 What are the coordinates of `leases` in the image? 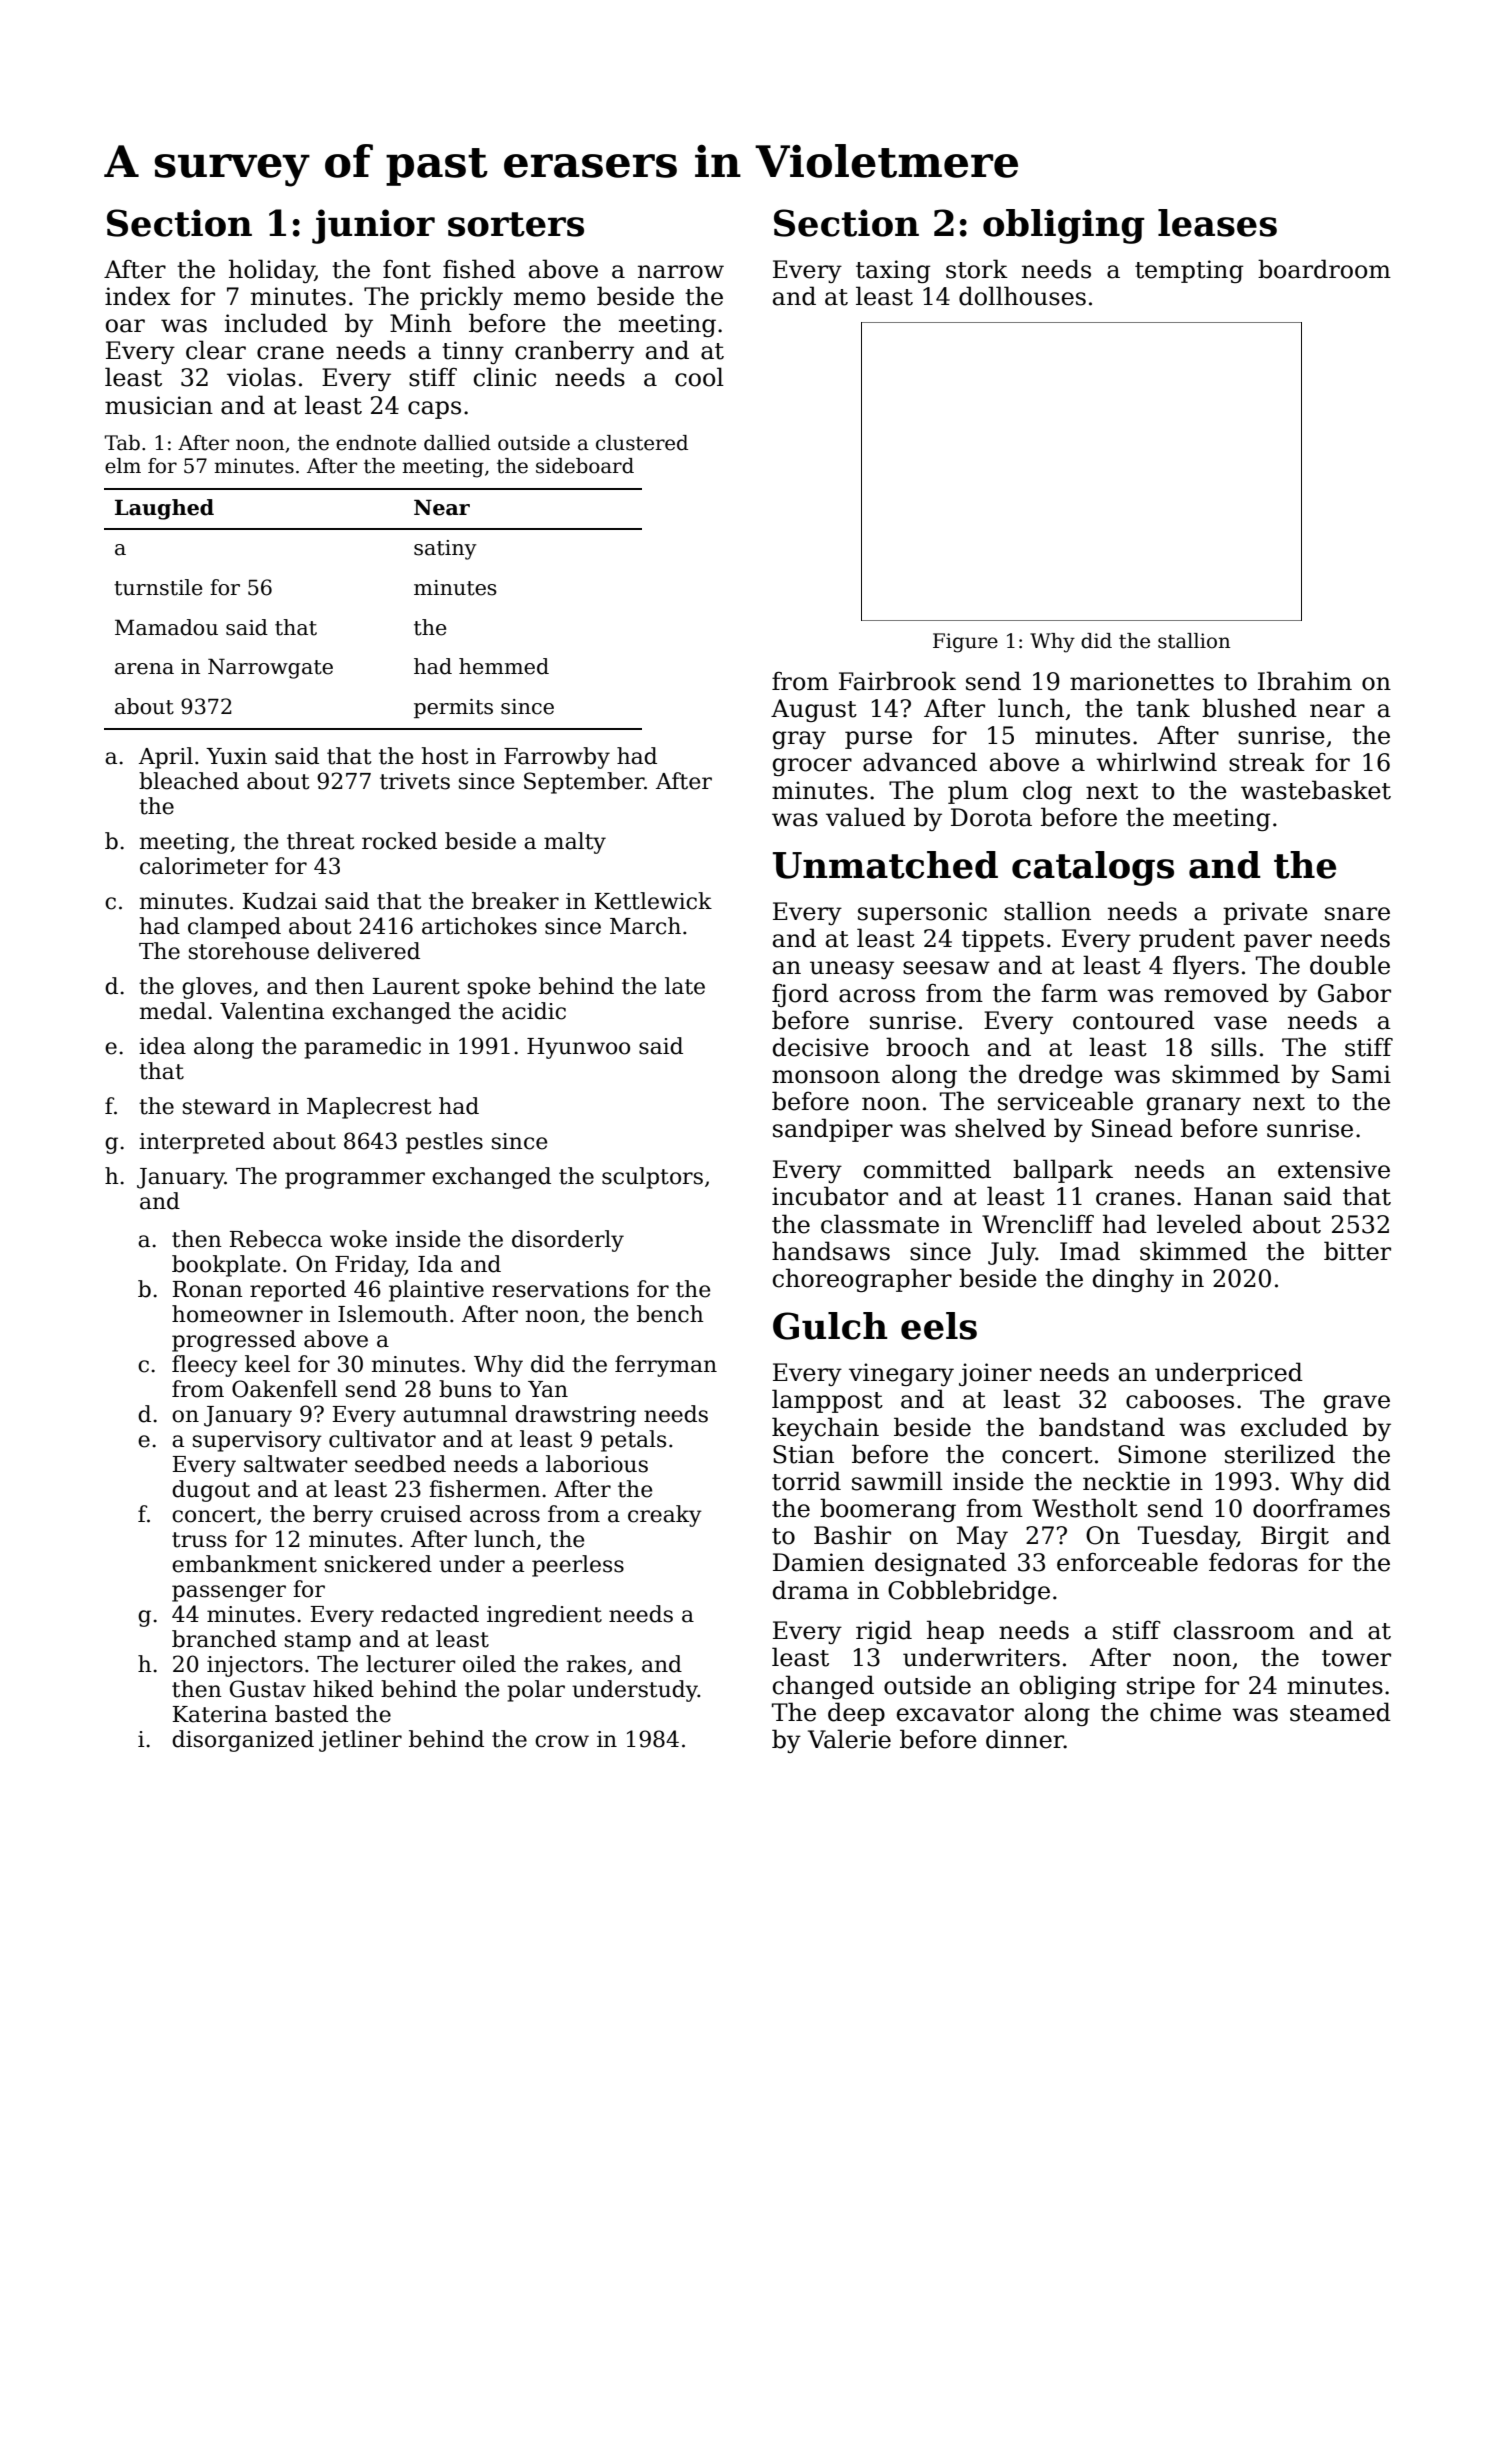 It's located at (1217, 223).
